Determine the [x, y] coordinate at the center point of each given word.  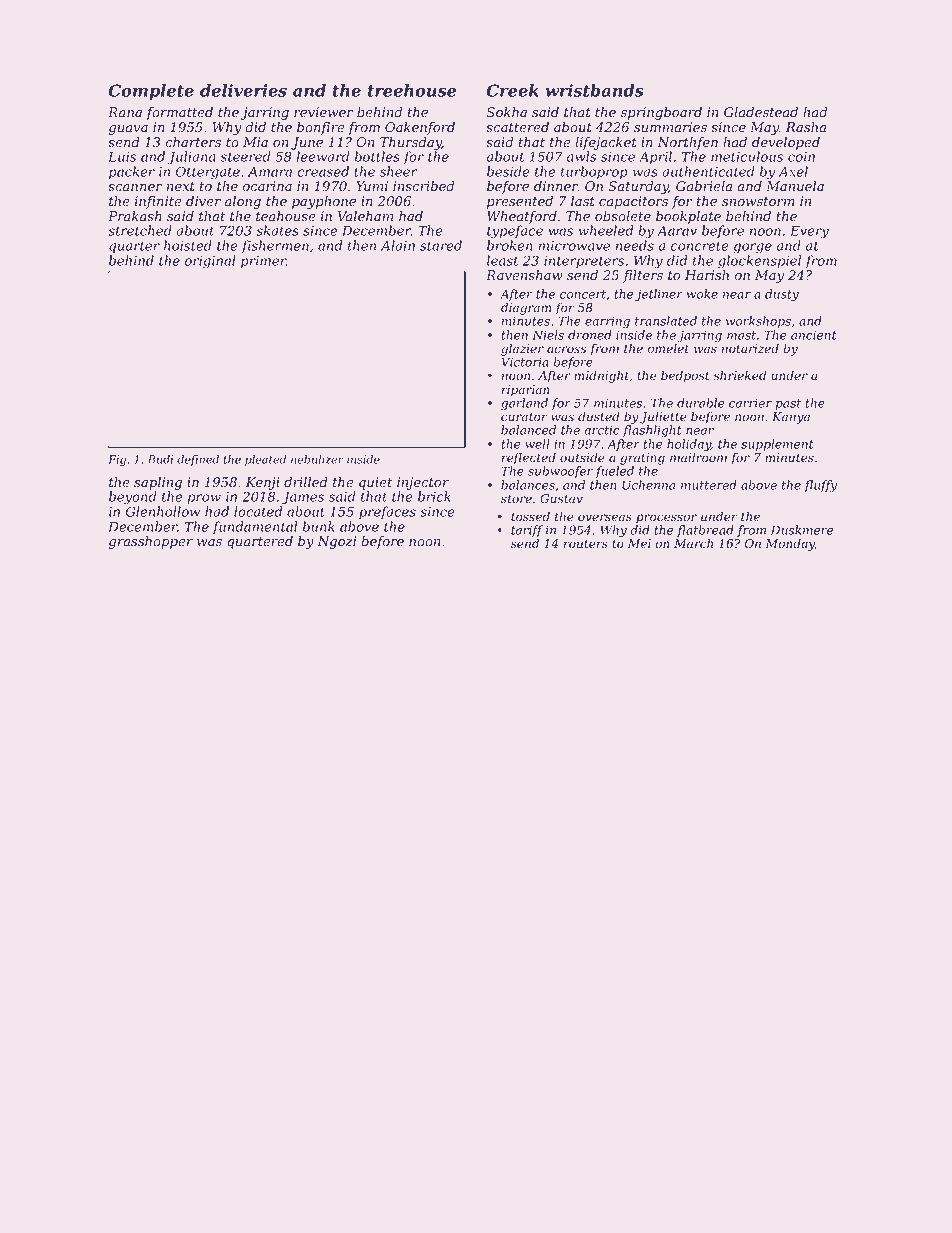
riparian [525, 391]
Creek [513, 90]
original [210, 262]
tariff [527, 531]
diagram [526, 308]
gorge [752, 248]
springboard [661, 113]
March [693, 543]
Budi [160, 459]
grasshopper [151, 542]
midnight [601, 376]
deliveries [243, 90]
